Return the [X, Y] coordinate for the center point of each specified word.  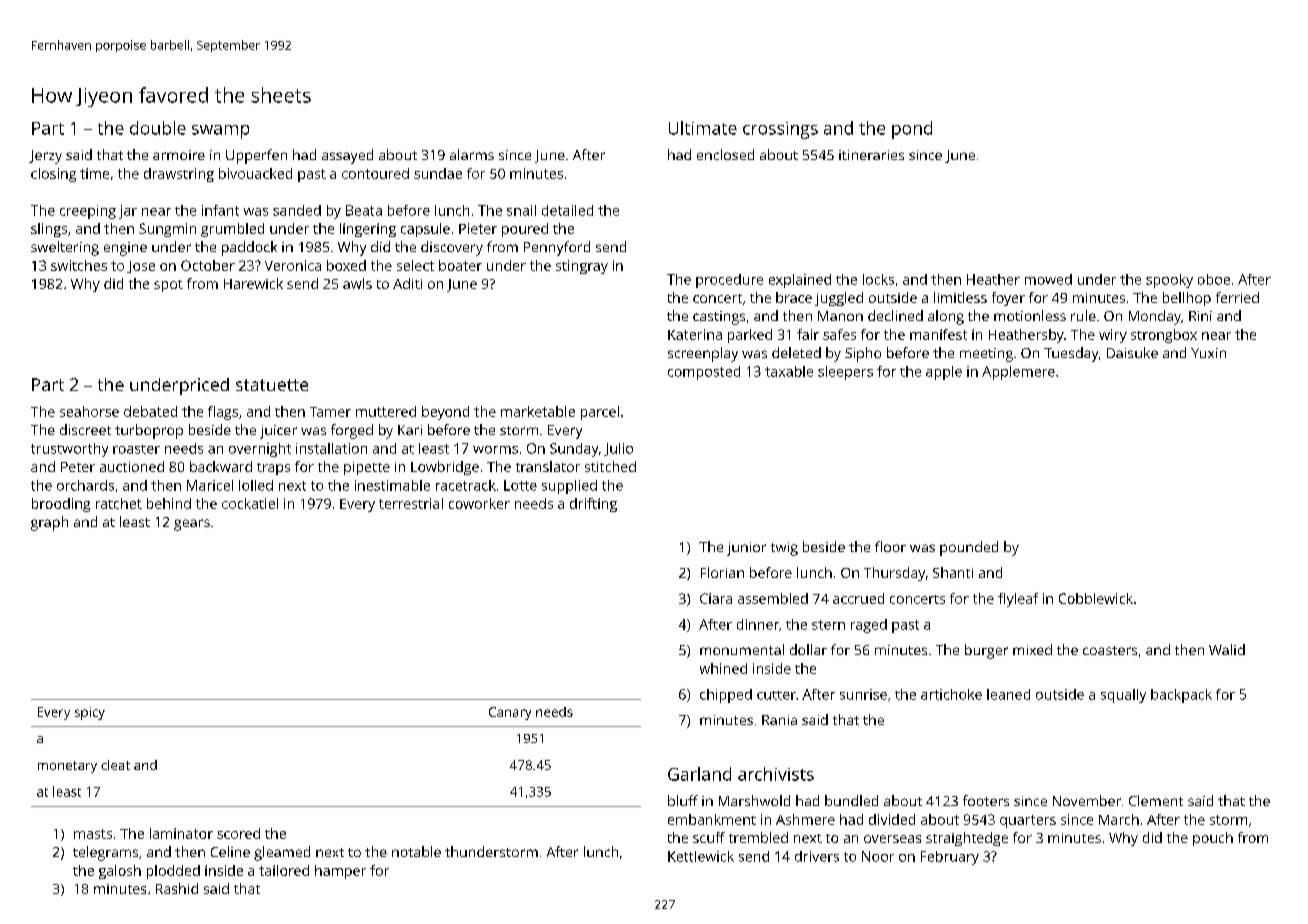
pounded [969, 548]
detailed [567, 210]
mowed [1048, 279]
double [158, 128]
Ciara [716, 598]
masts [93, 834]
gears [192, 525]
